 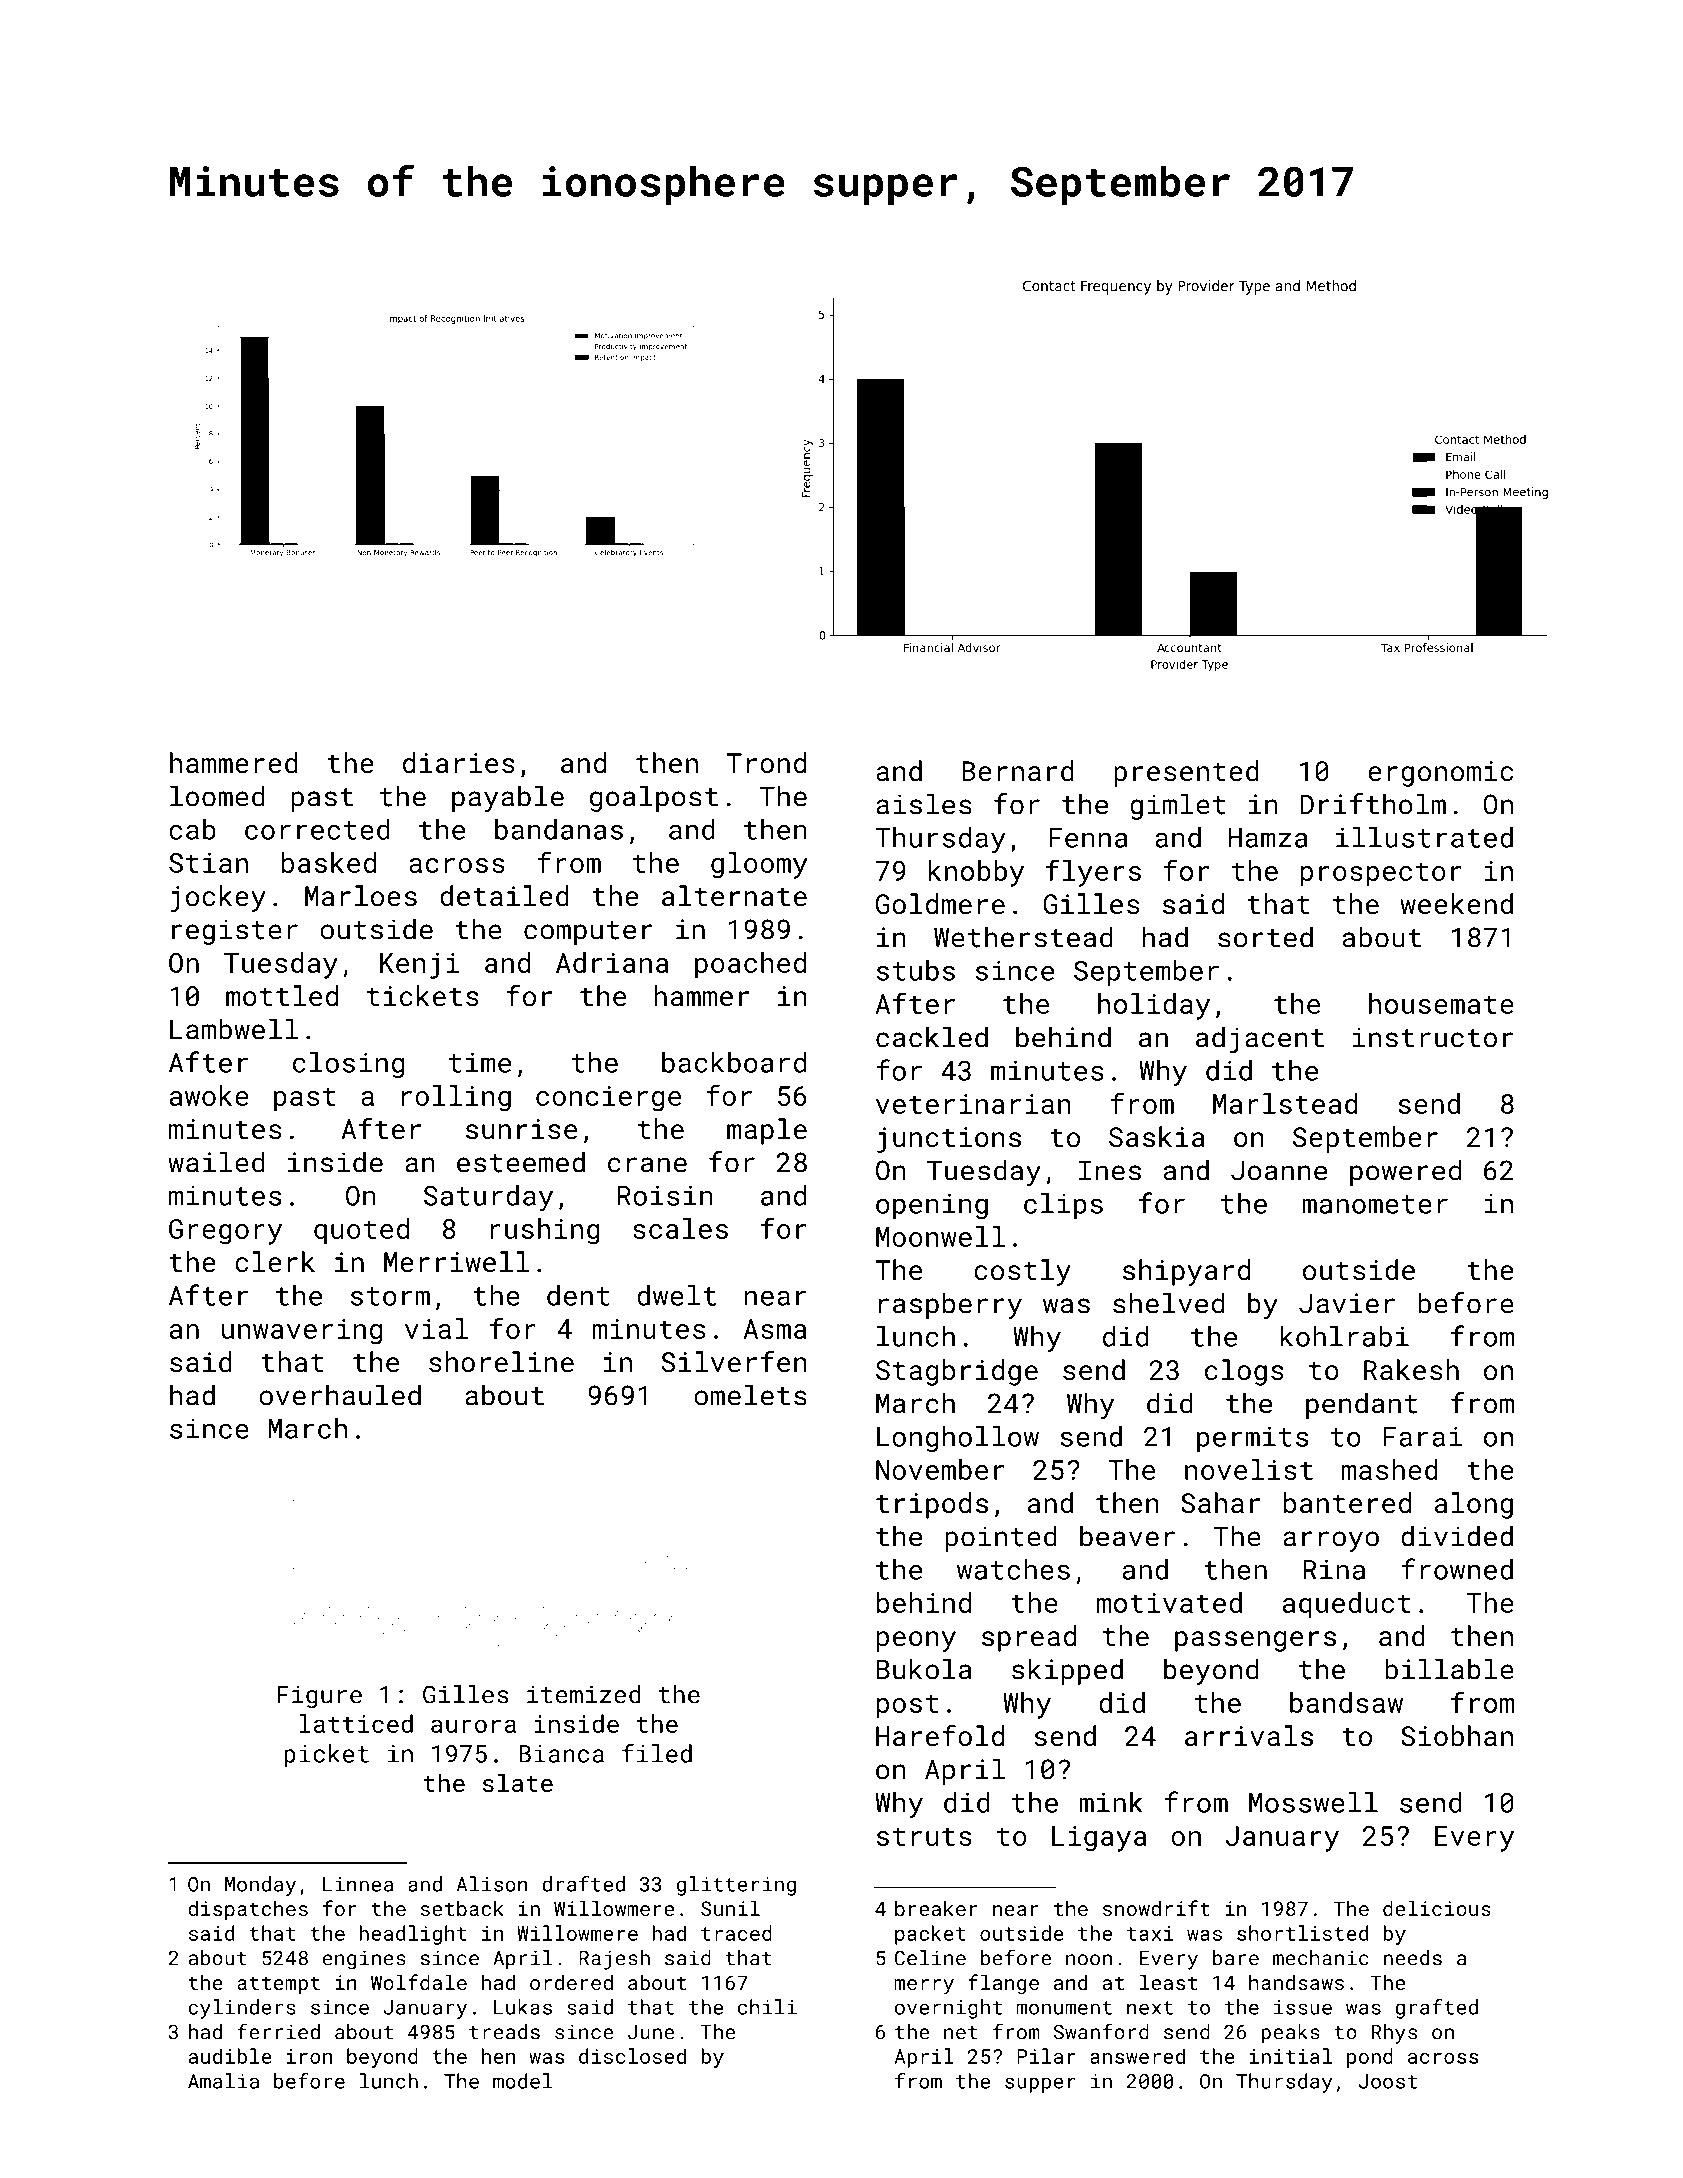 What do you see at coordinates (501, 1361) in the page?
I see `shoreline` at bounding box center [501, 1361].
